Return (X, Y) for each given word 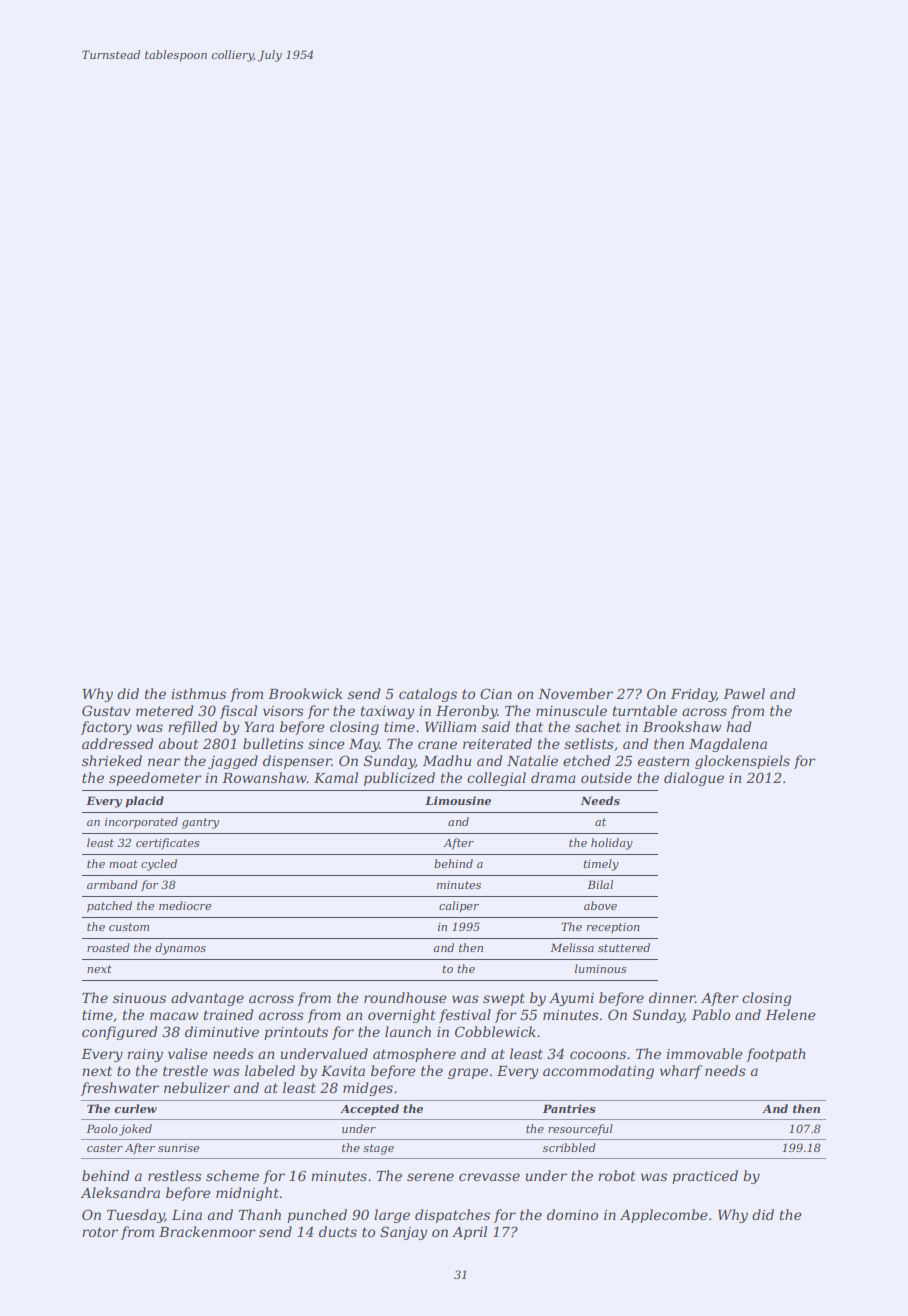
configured (119, 1033)
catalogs (428, 695)
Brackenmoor (207, 1231)
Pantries (569, 1108)
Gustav (106, 710)
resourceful (580, 1129)
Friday (693, 695)
